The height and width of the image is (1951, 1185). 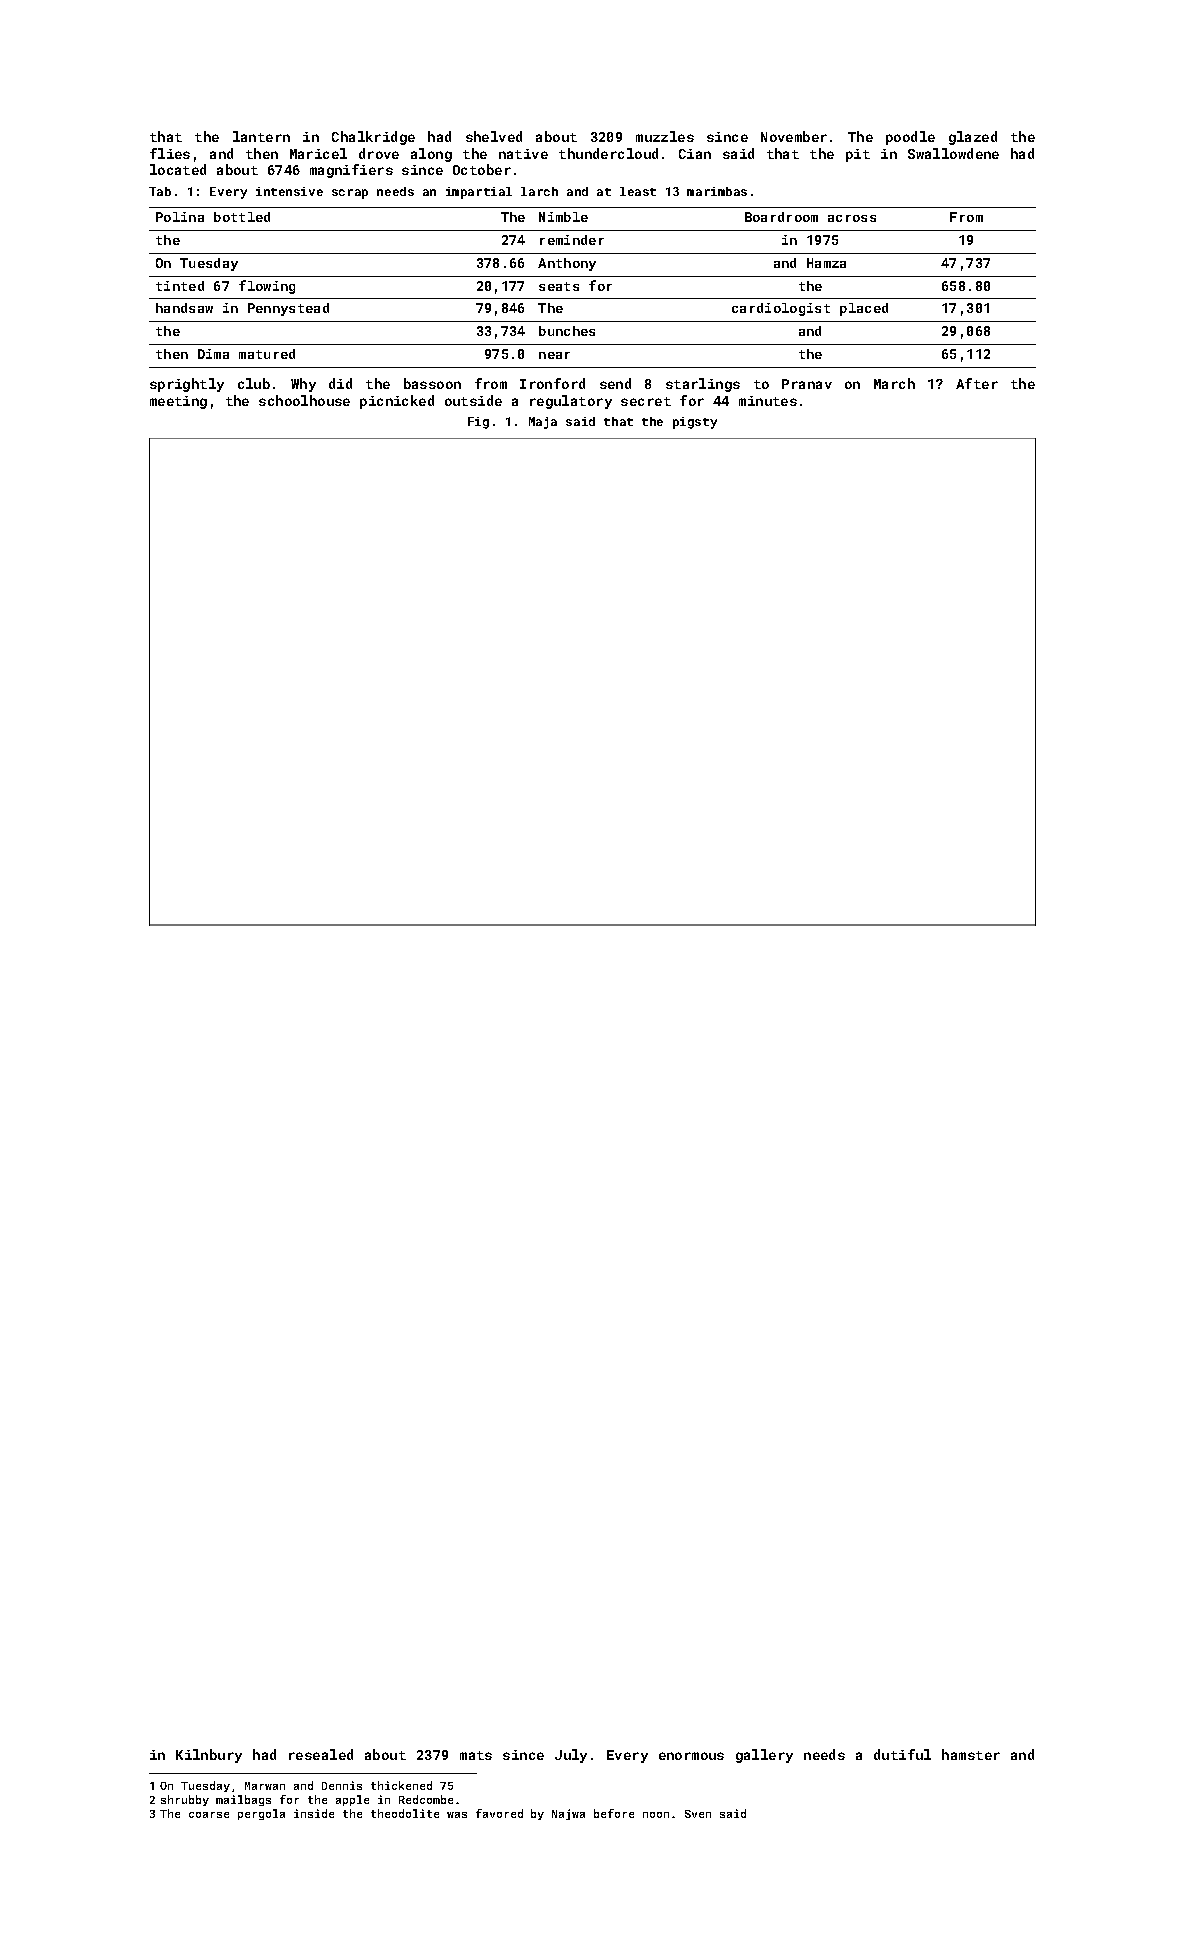 I want to click on July, so click(x=571, y=1756).
